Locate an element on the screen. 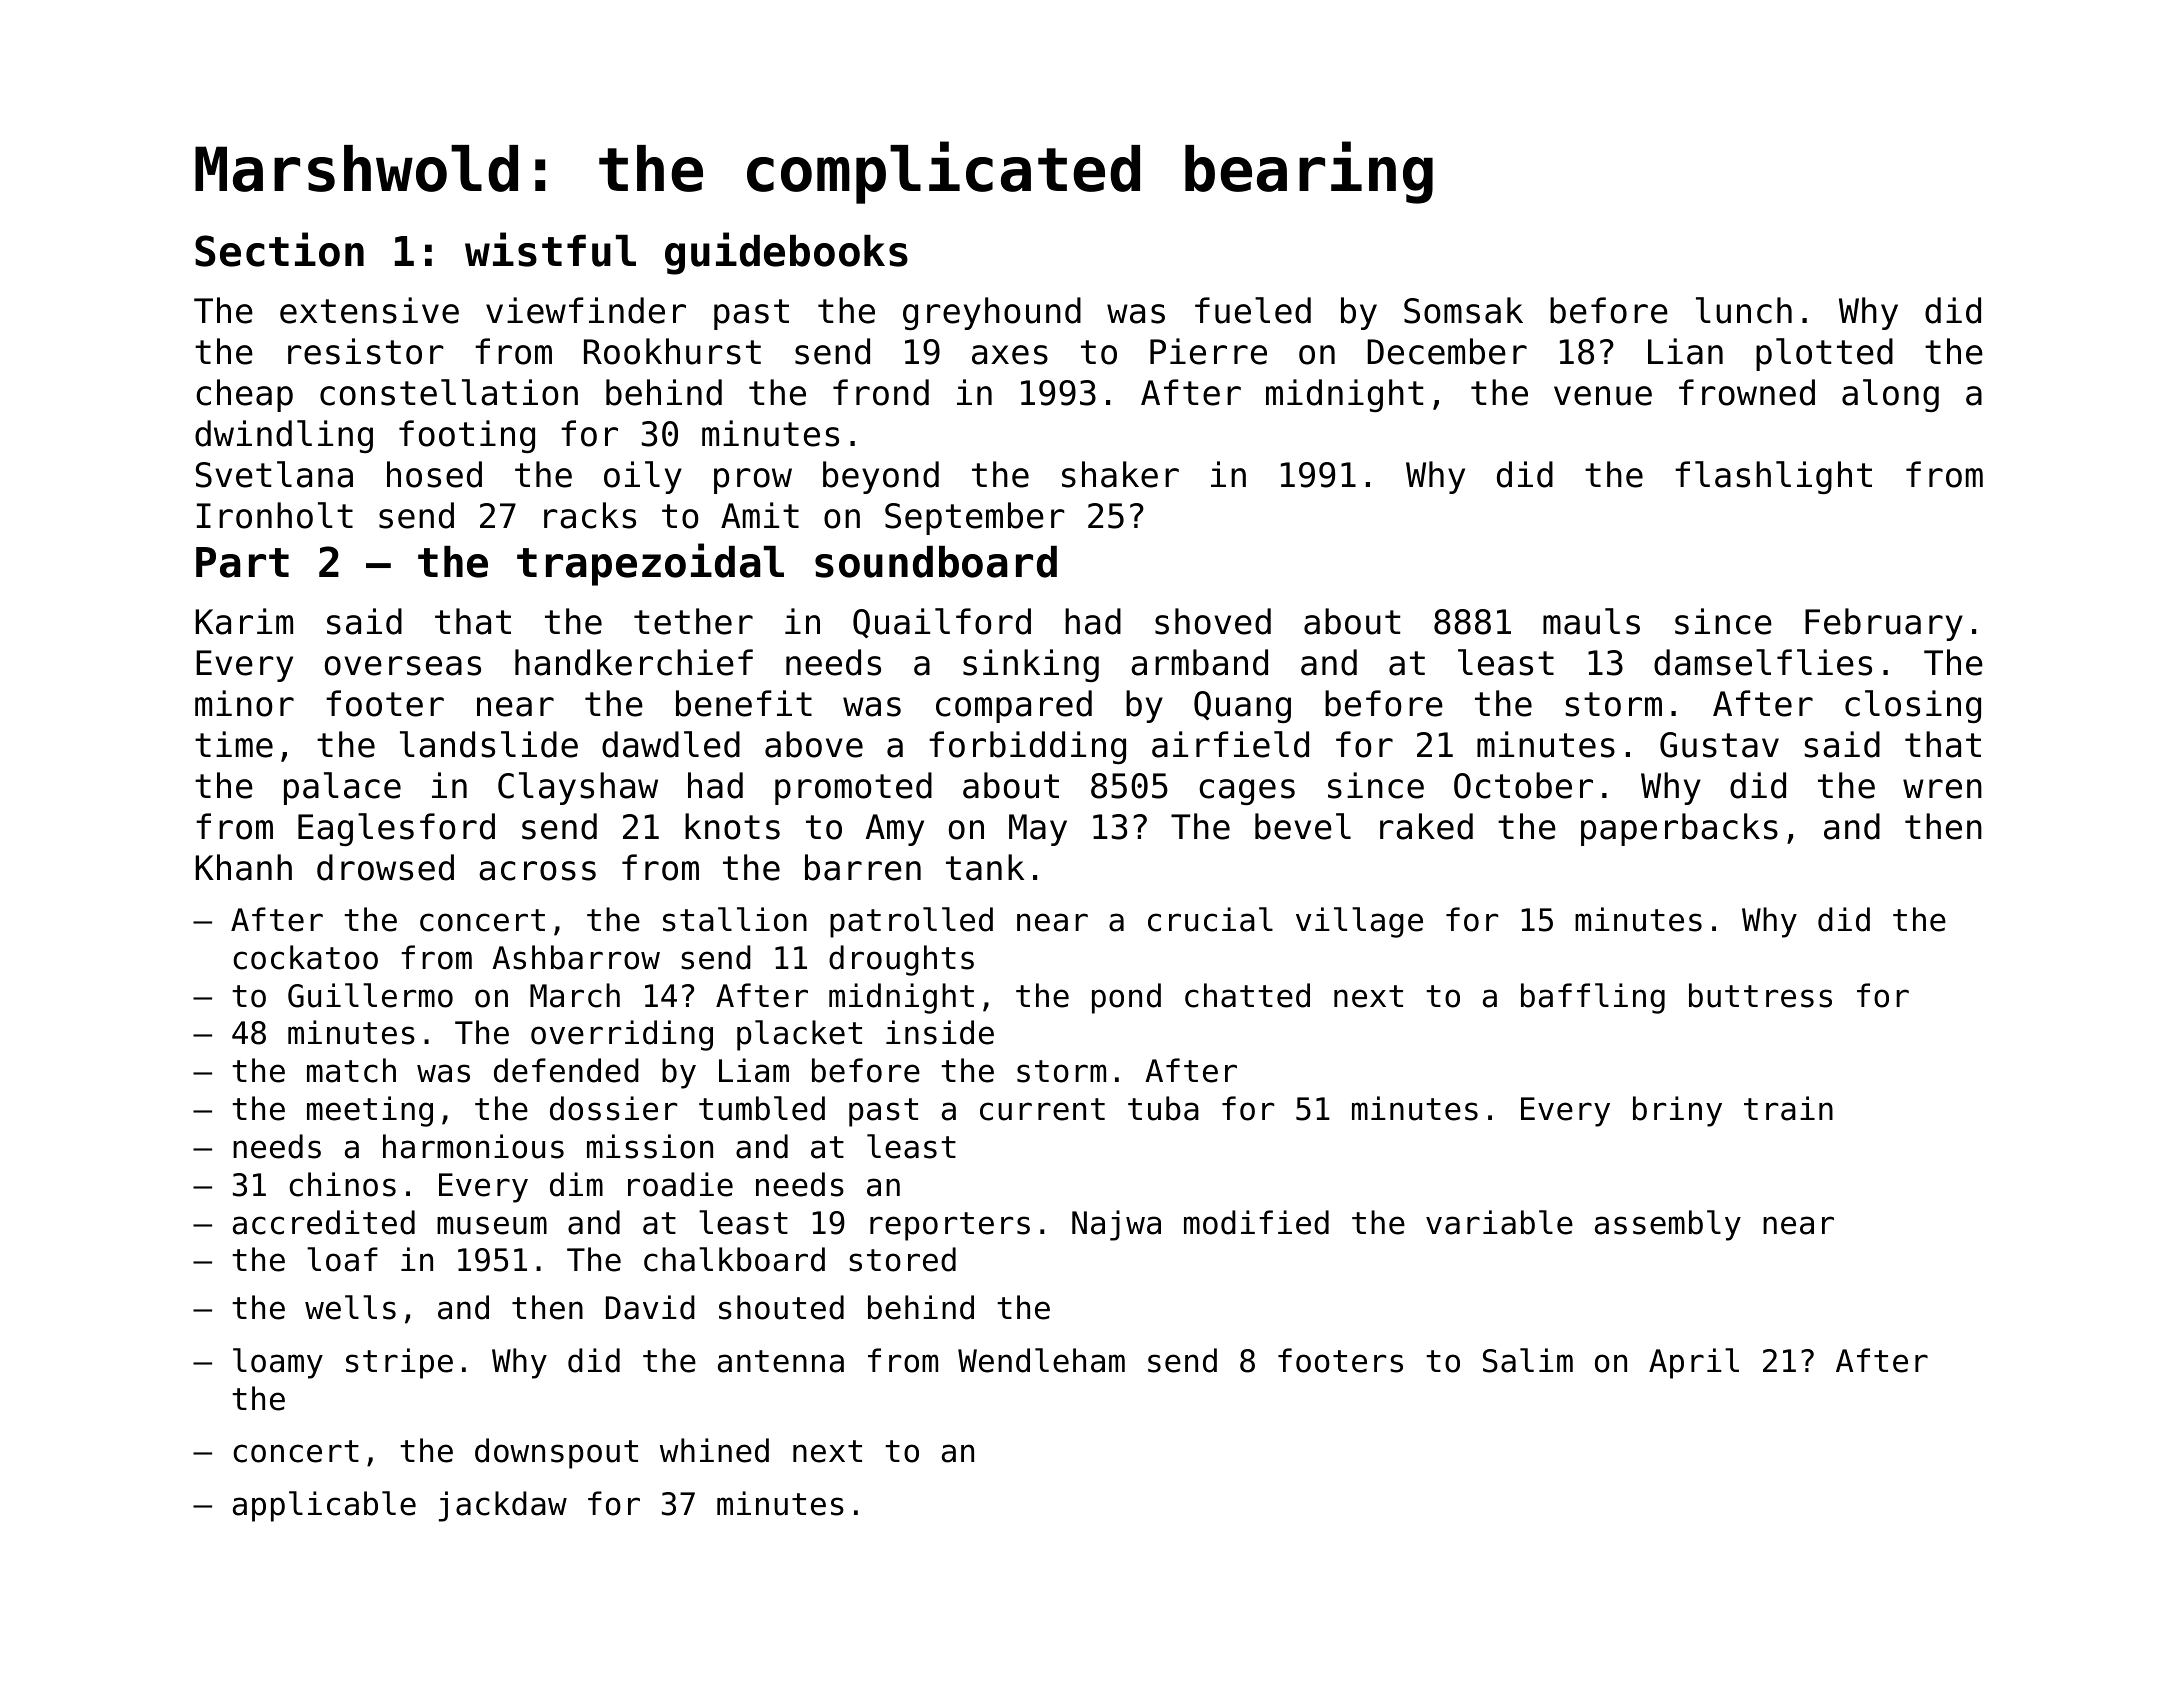  chatted is located at coordinates (1247, 995).
